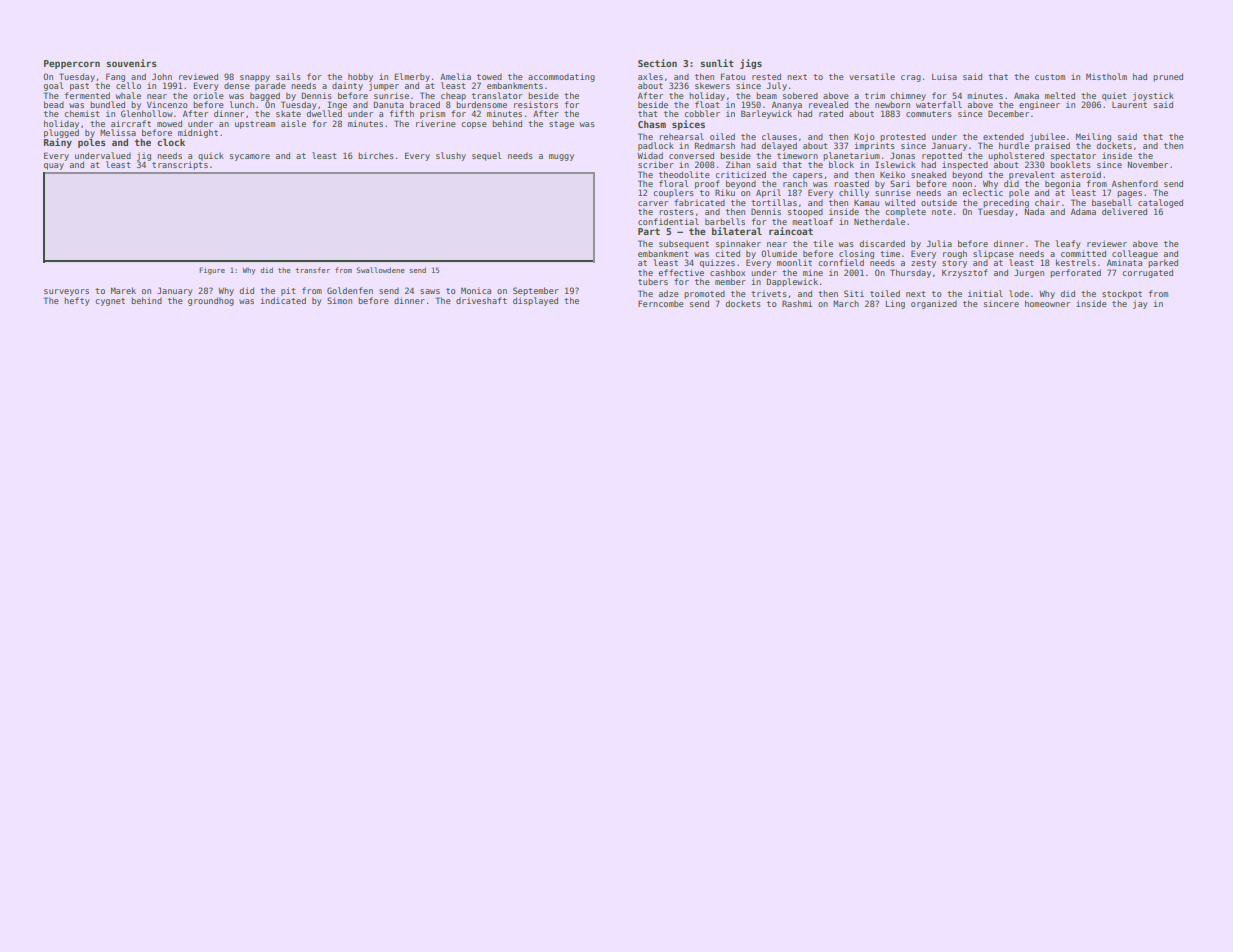 This screenshot has width=1233, height=952. Describe the element at coordinates (939, 243) in the screenshot. I see `Julia` at that location.
